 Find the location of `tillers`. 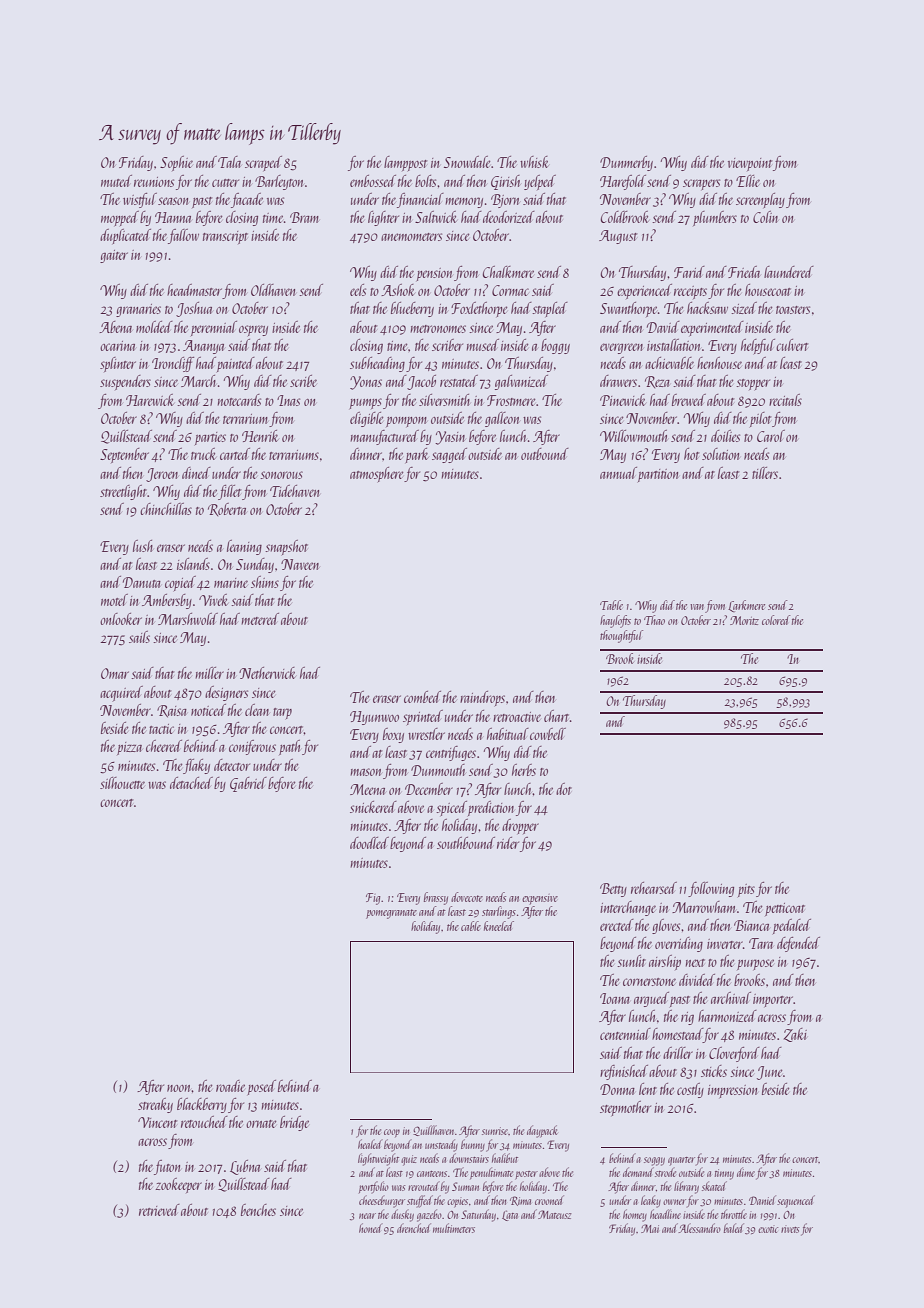

tillers is located at coordinates (765, 473).
